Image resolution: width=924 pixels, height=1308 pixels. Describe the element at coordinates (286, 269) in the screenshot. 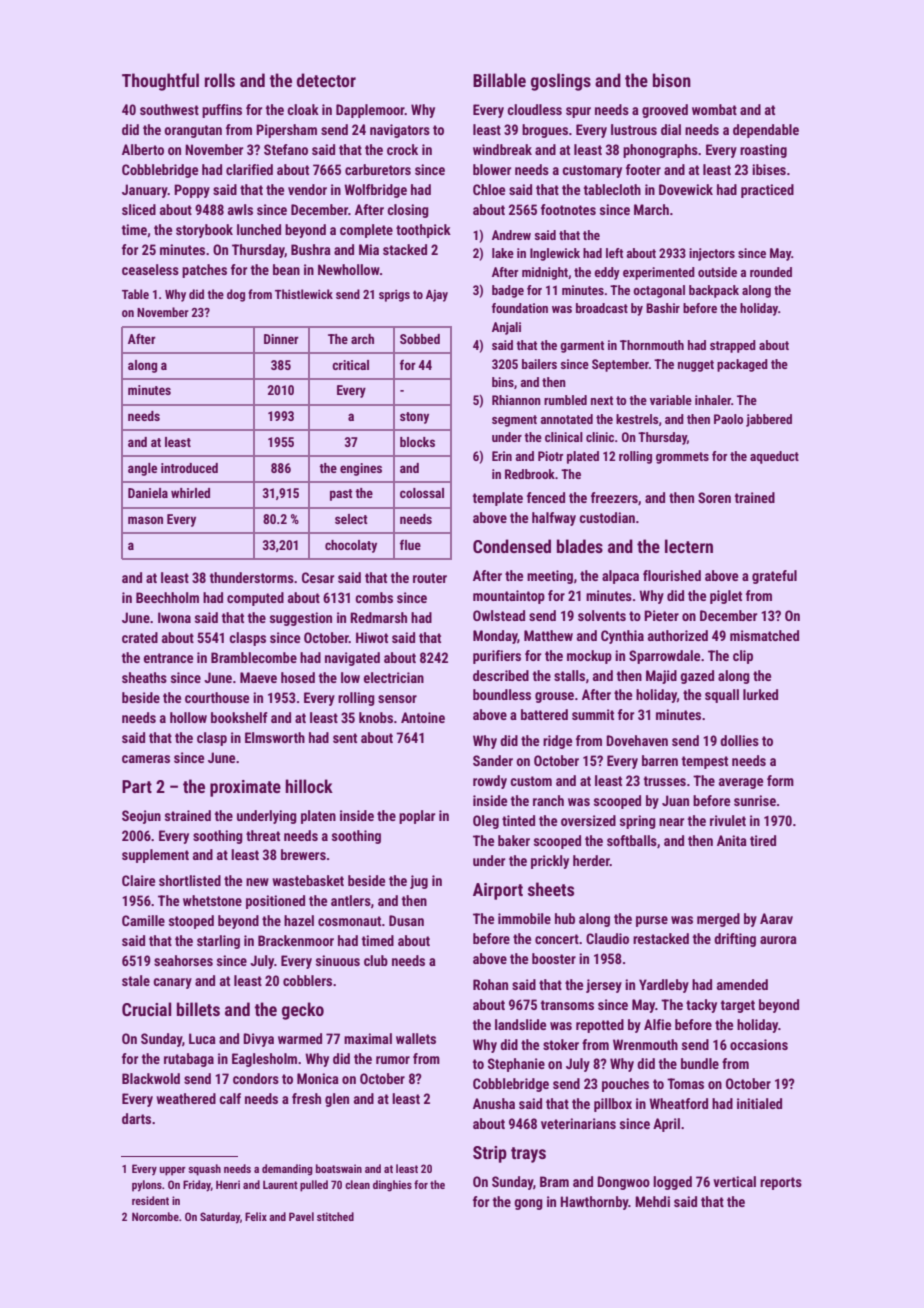

I see `bean` at that location.
